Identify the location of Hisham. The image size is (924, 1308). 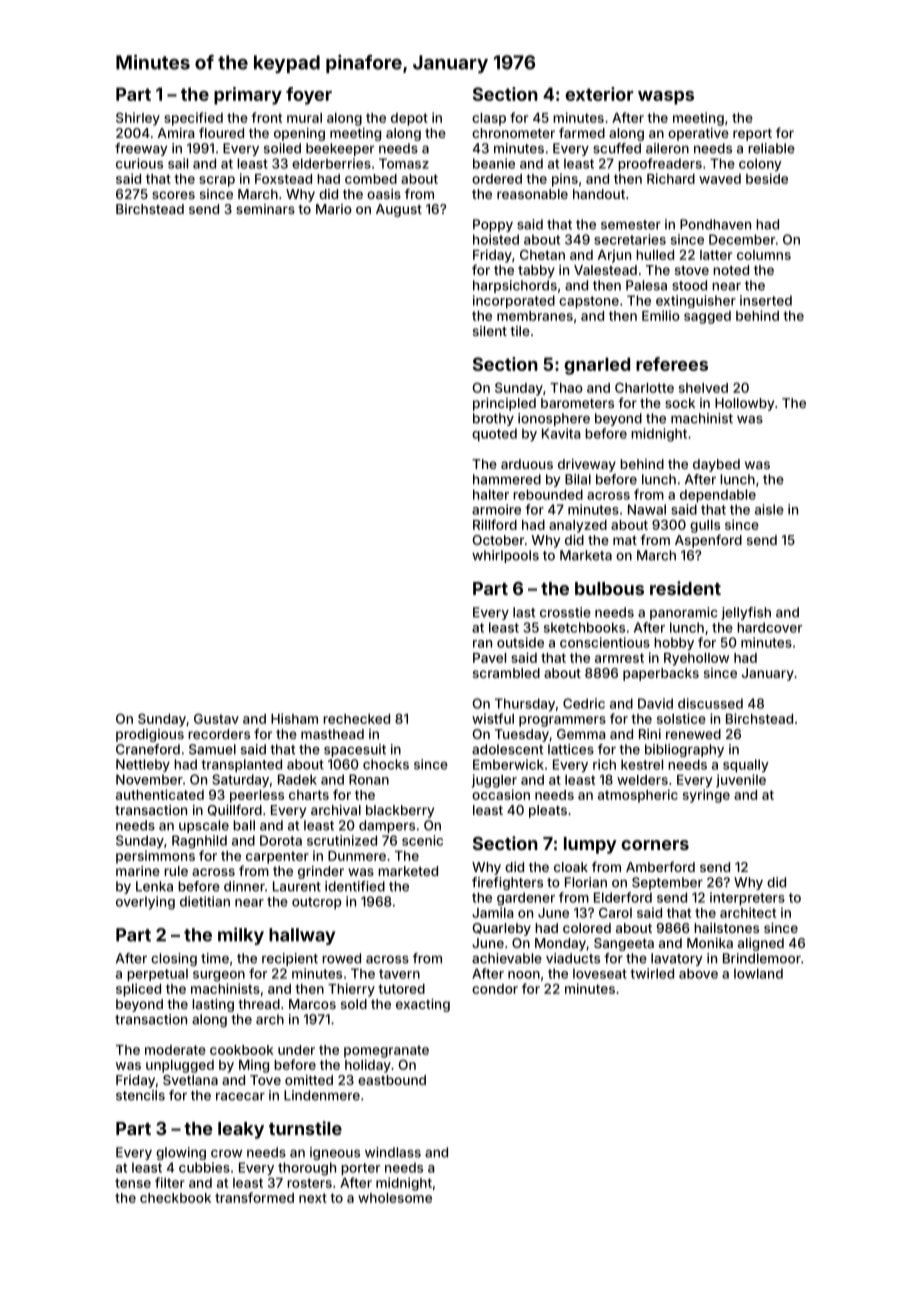
(294, 718).
